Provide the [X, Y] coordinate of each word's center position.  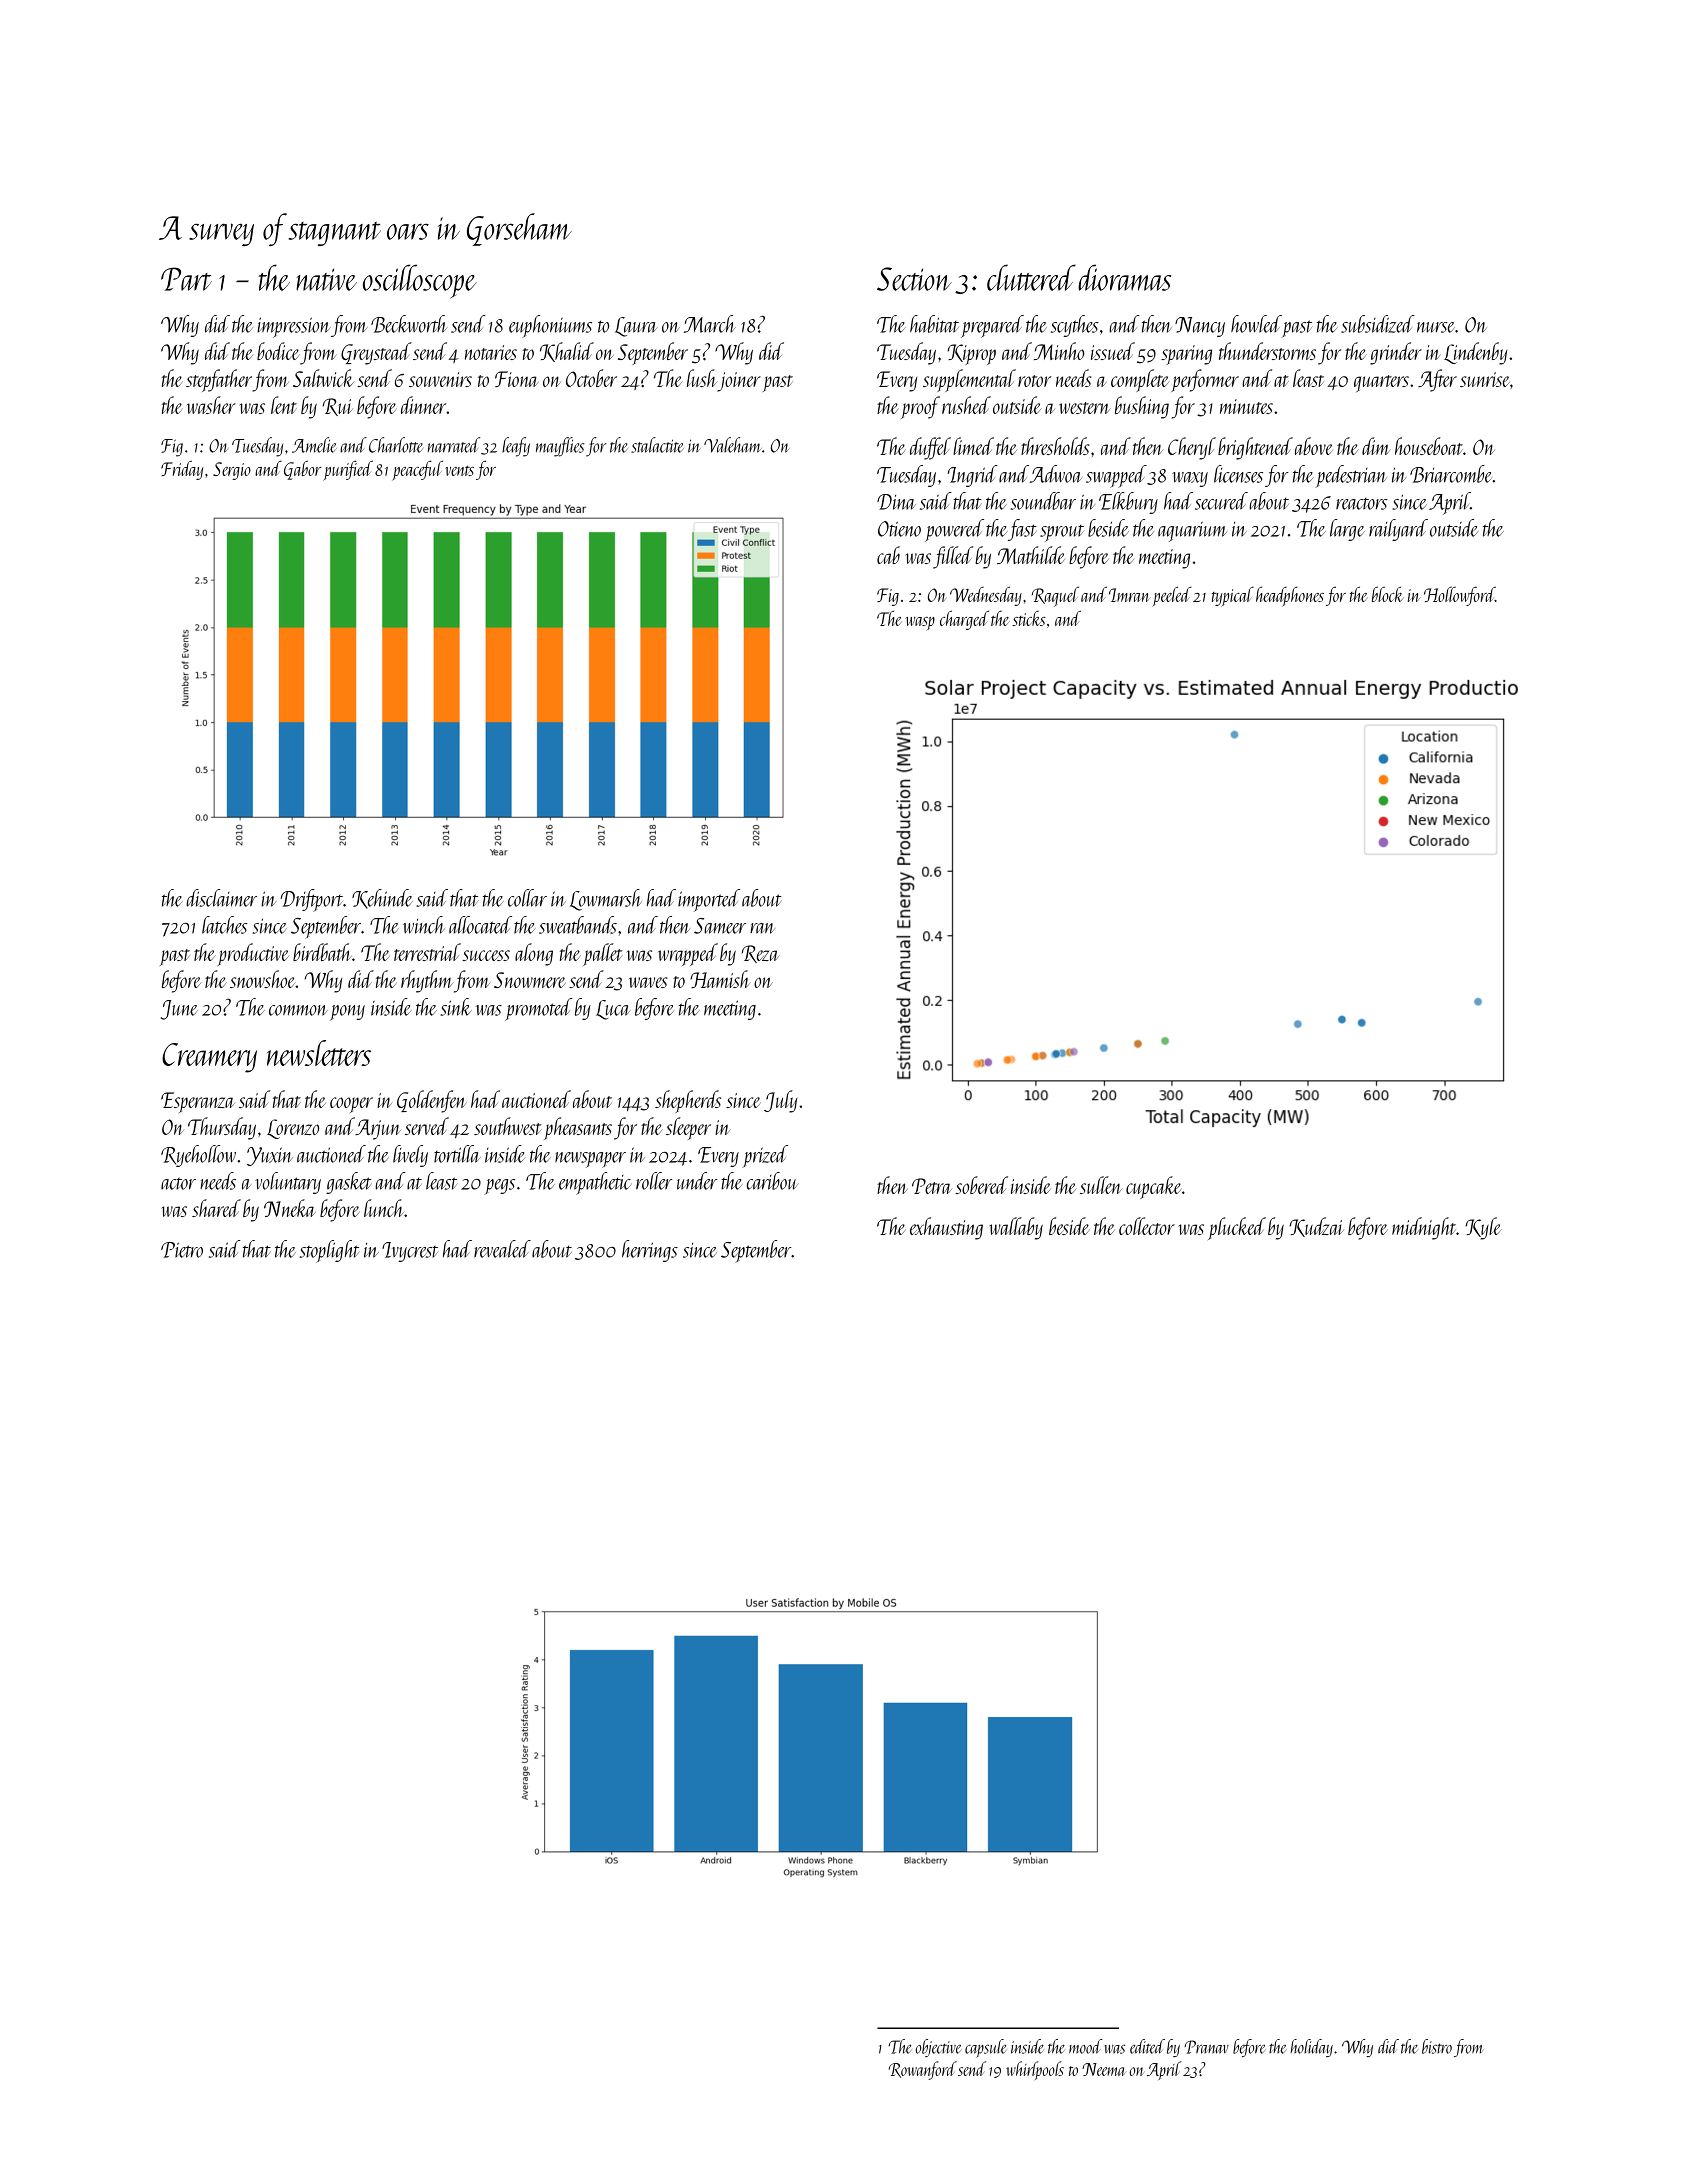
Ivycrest [410, 1252]
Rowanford [923, 2070]
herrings [650, 1251]
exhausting [946, 1228]
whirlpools [1035, 2070]
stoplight [329, 1251]
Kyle [1483, 1228]
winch [424, 925]
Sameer [720, 926]
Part [186, 279]
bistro [1437, 2046]
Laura [636, 327]
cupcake [1154, 1187]
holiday [1311, 2048]
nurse [1436, 327]
